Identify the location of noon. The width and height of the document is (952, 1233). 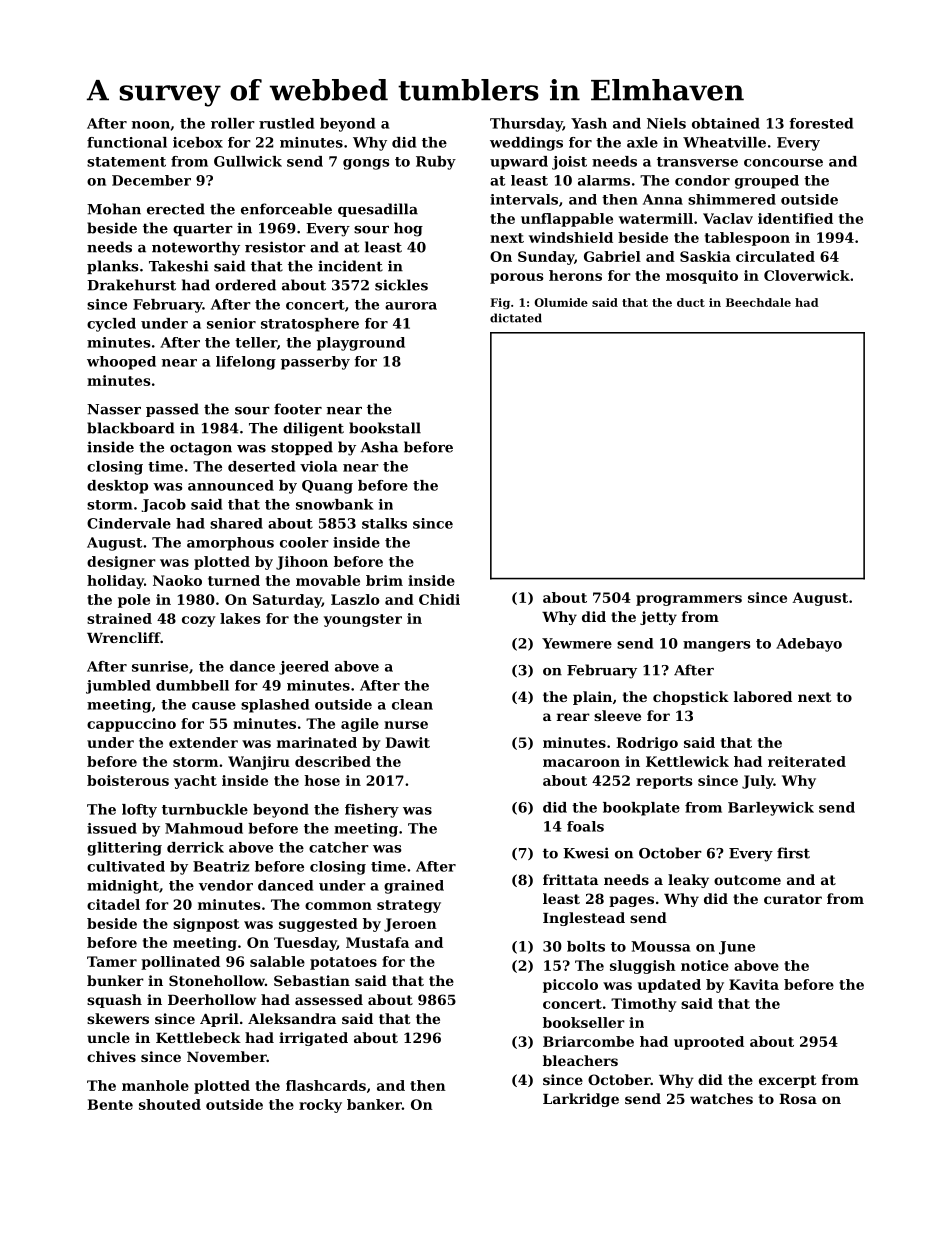
(151, 125).
